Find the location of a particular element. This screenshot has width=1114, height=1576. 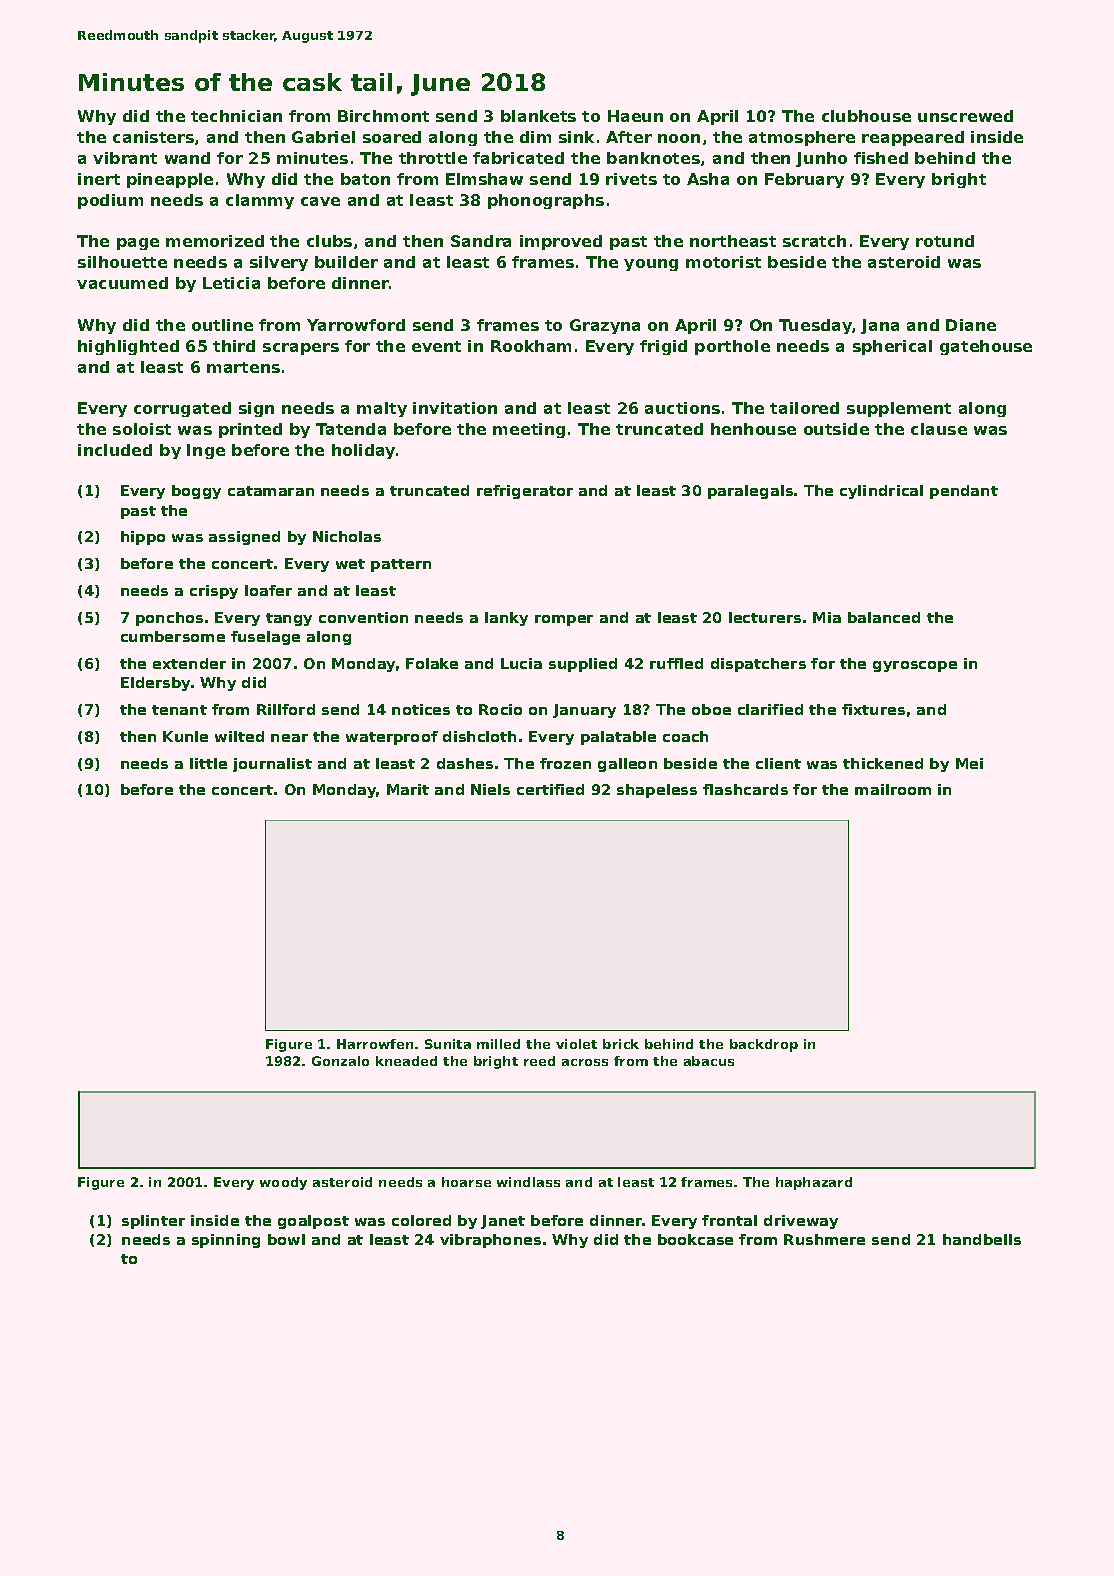

Gabriel is located at coordinates (323, 137).
